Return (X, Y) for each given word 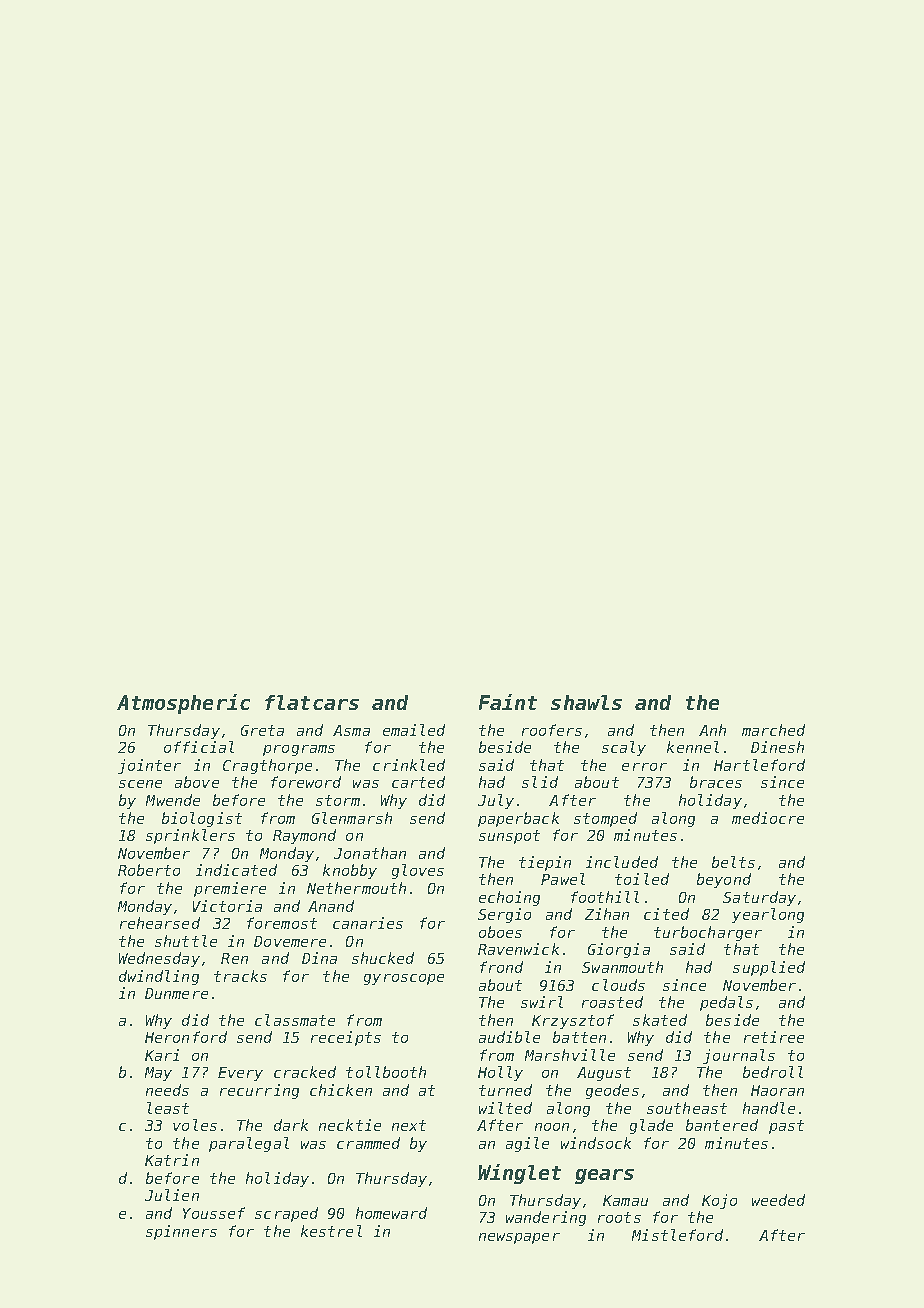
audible (509, 1037)
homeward (391, 1213)
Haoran (777, 1090)
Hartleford (759, 765)
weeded (778, 1200)
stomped (605, 819)
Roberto (149, 870)
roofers (552, 730)
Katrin (172, 1160)
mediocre (768, 818)
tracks (240, 976)
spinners (181, 1232)
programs (299, 750)
